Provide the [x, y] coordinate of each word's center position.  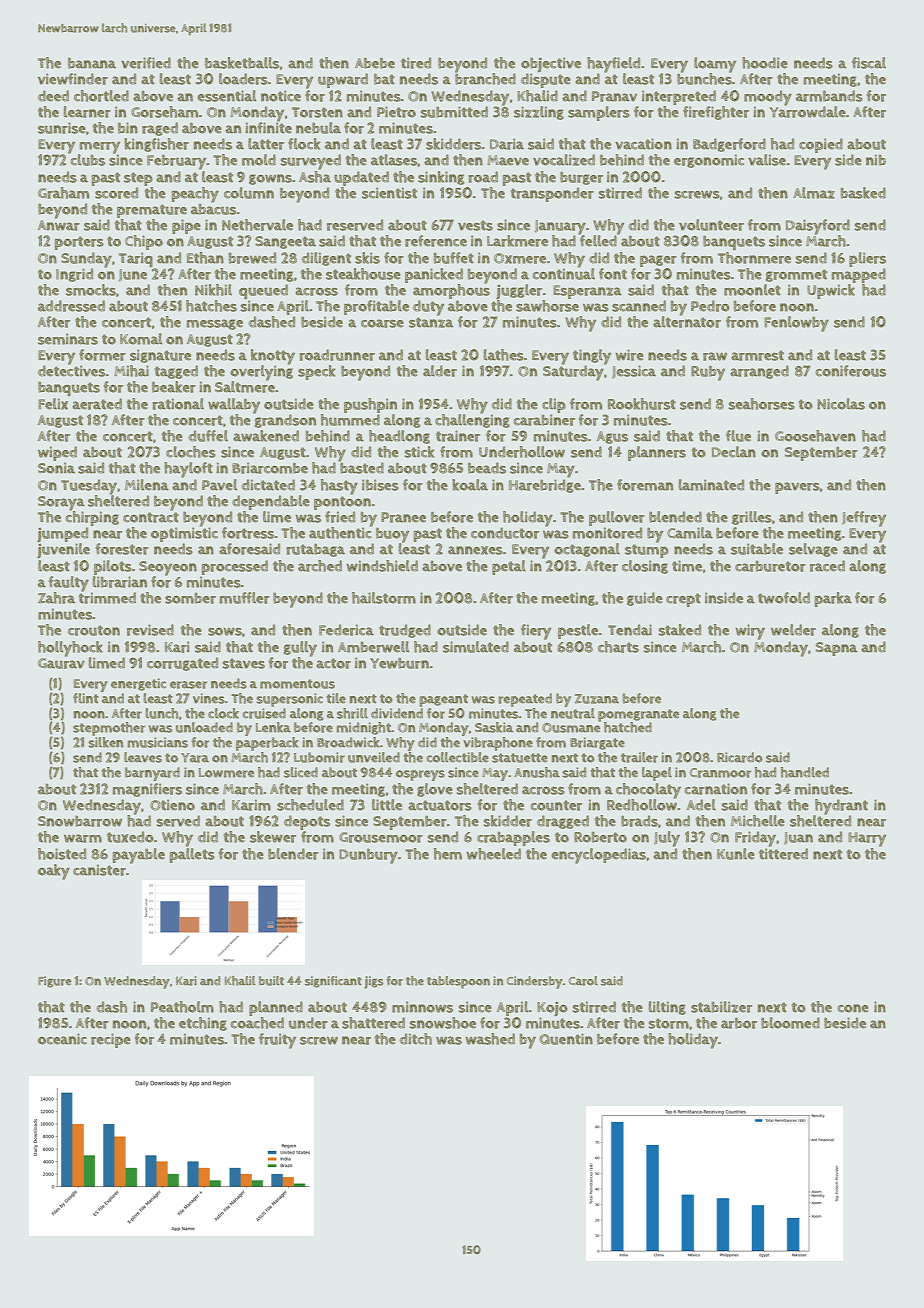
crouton [94, 630]
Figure [54, 982]
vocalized [564, 160]
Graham [63, 193]
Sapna [836, 649]
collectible [458, 757]
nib [876, 160]
